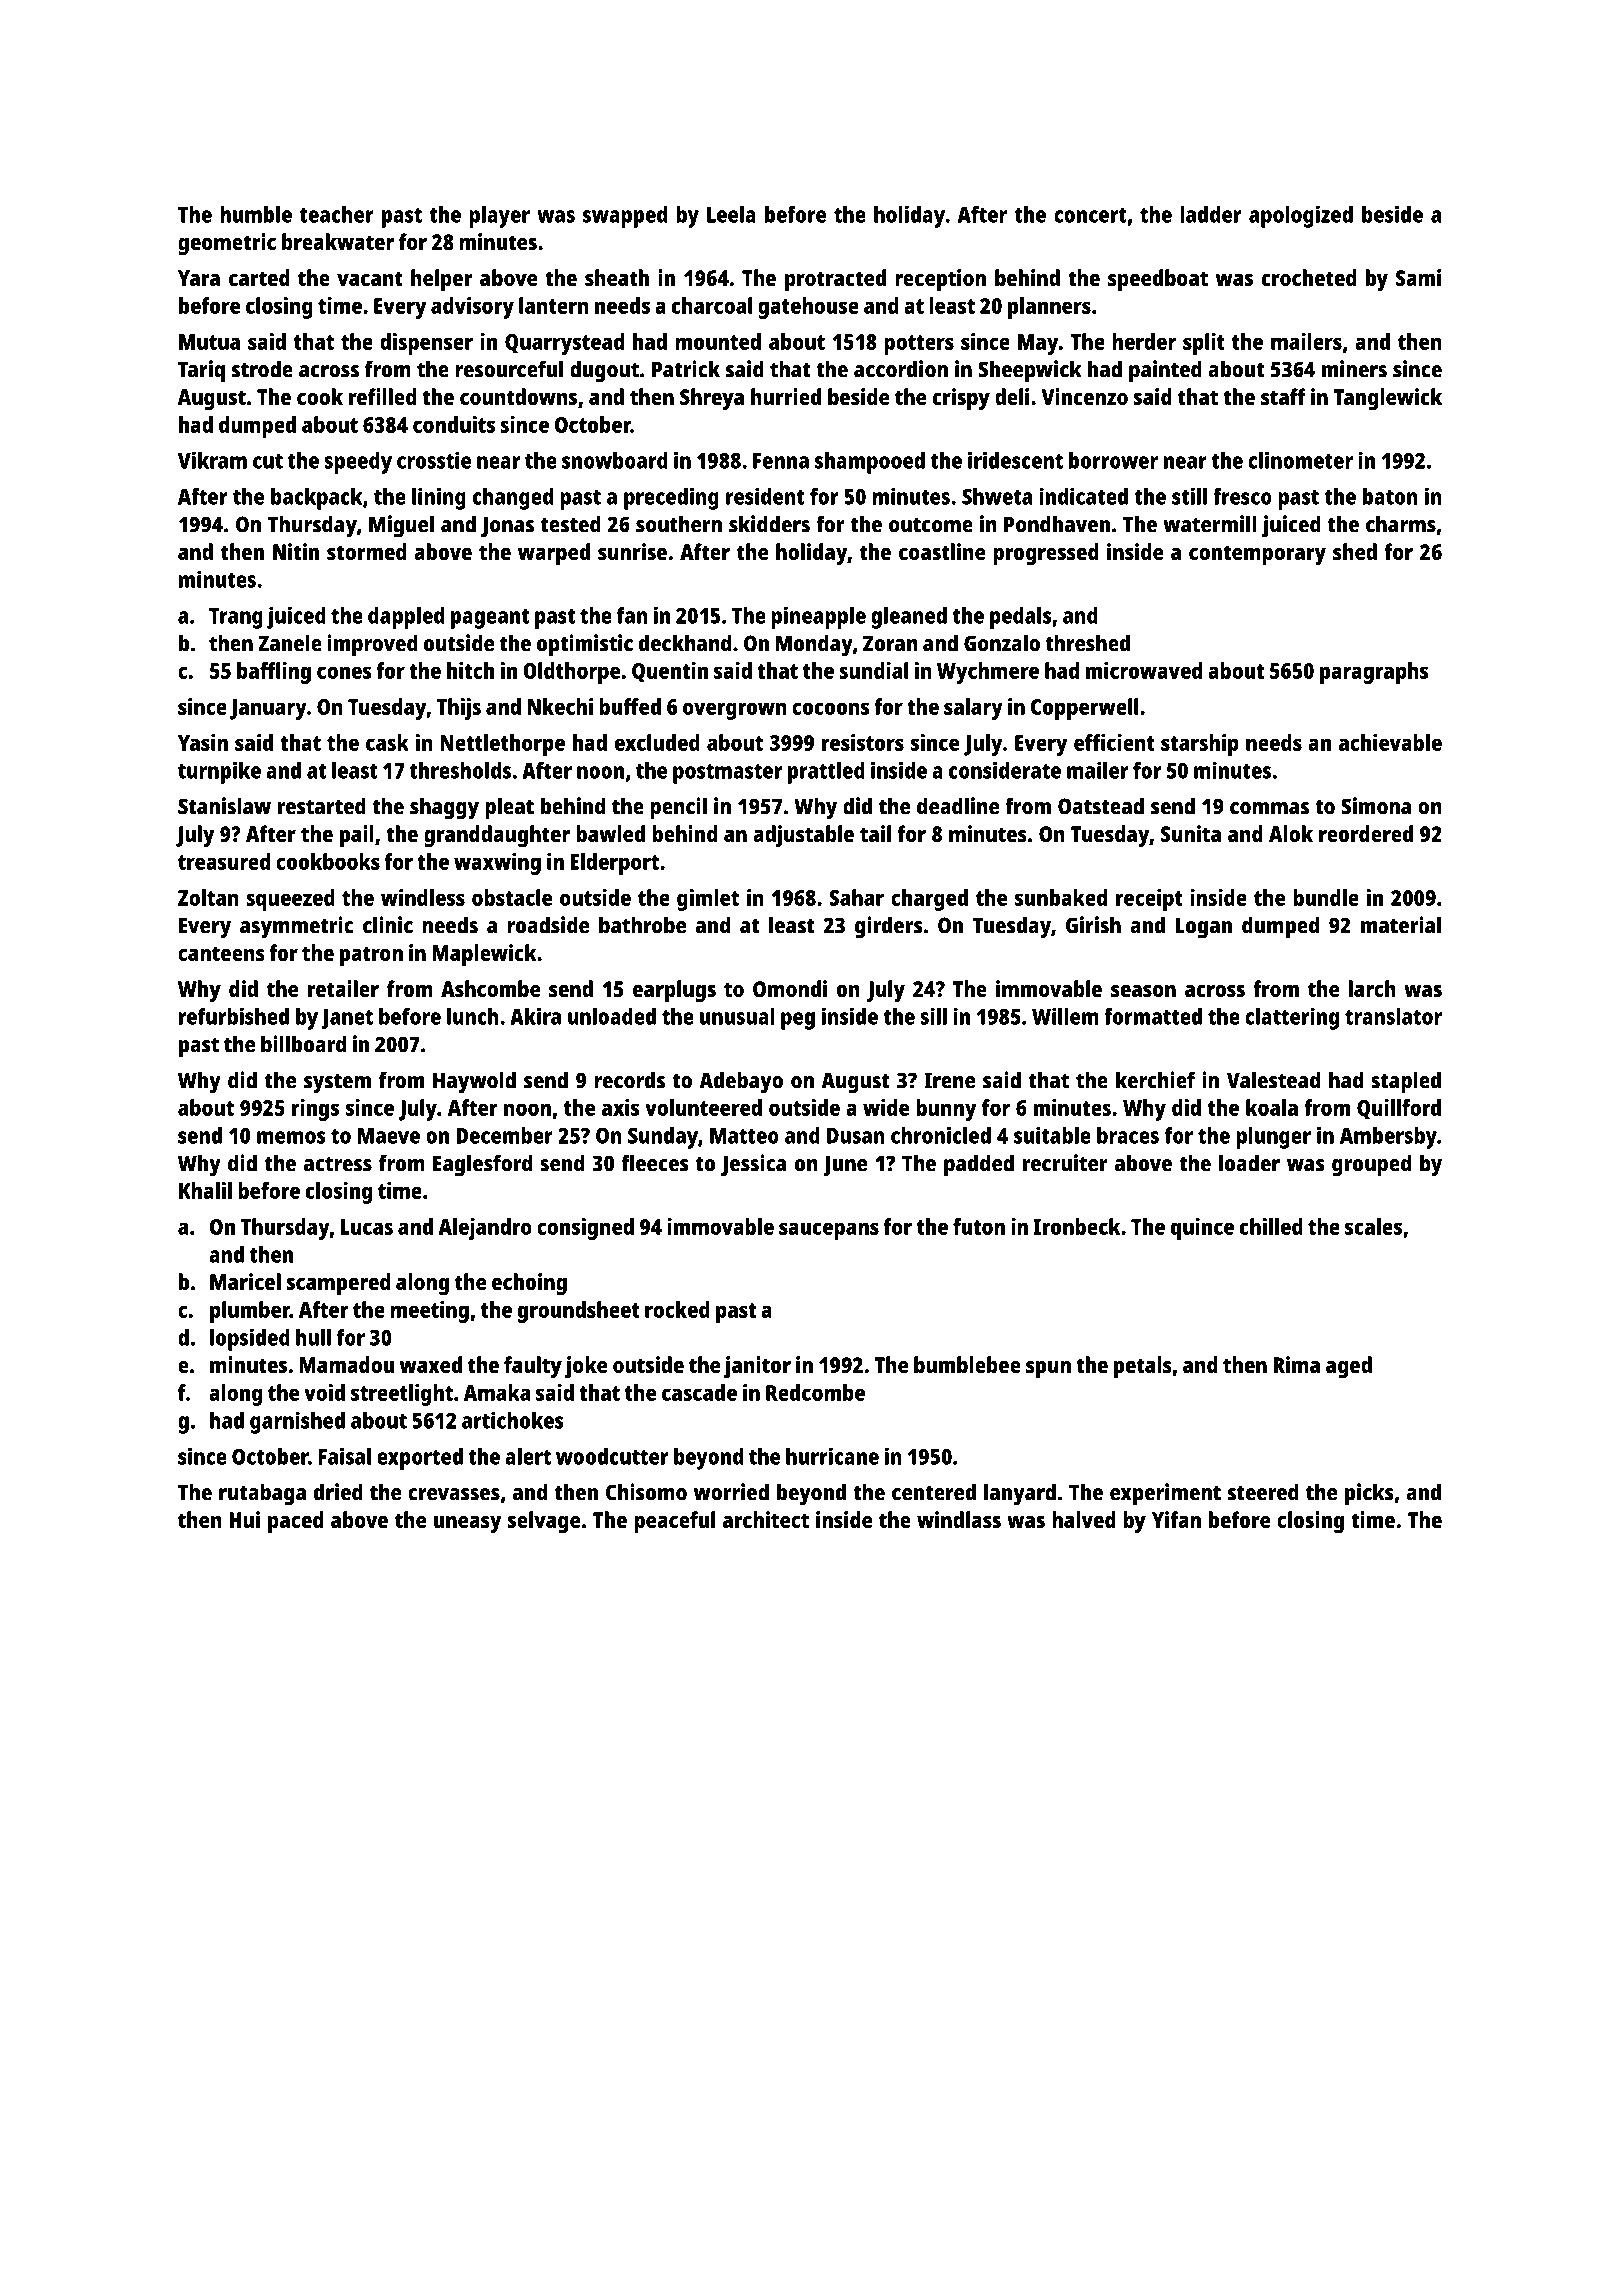  What do you see at coordinates (1401, 524) in the image?
I see `charms` at bounding box center [1401, 524].
